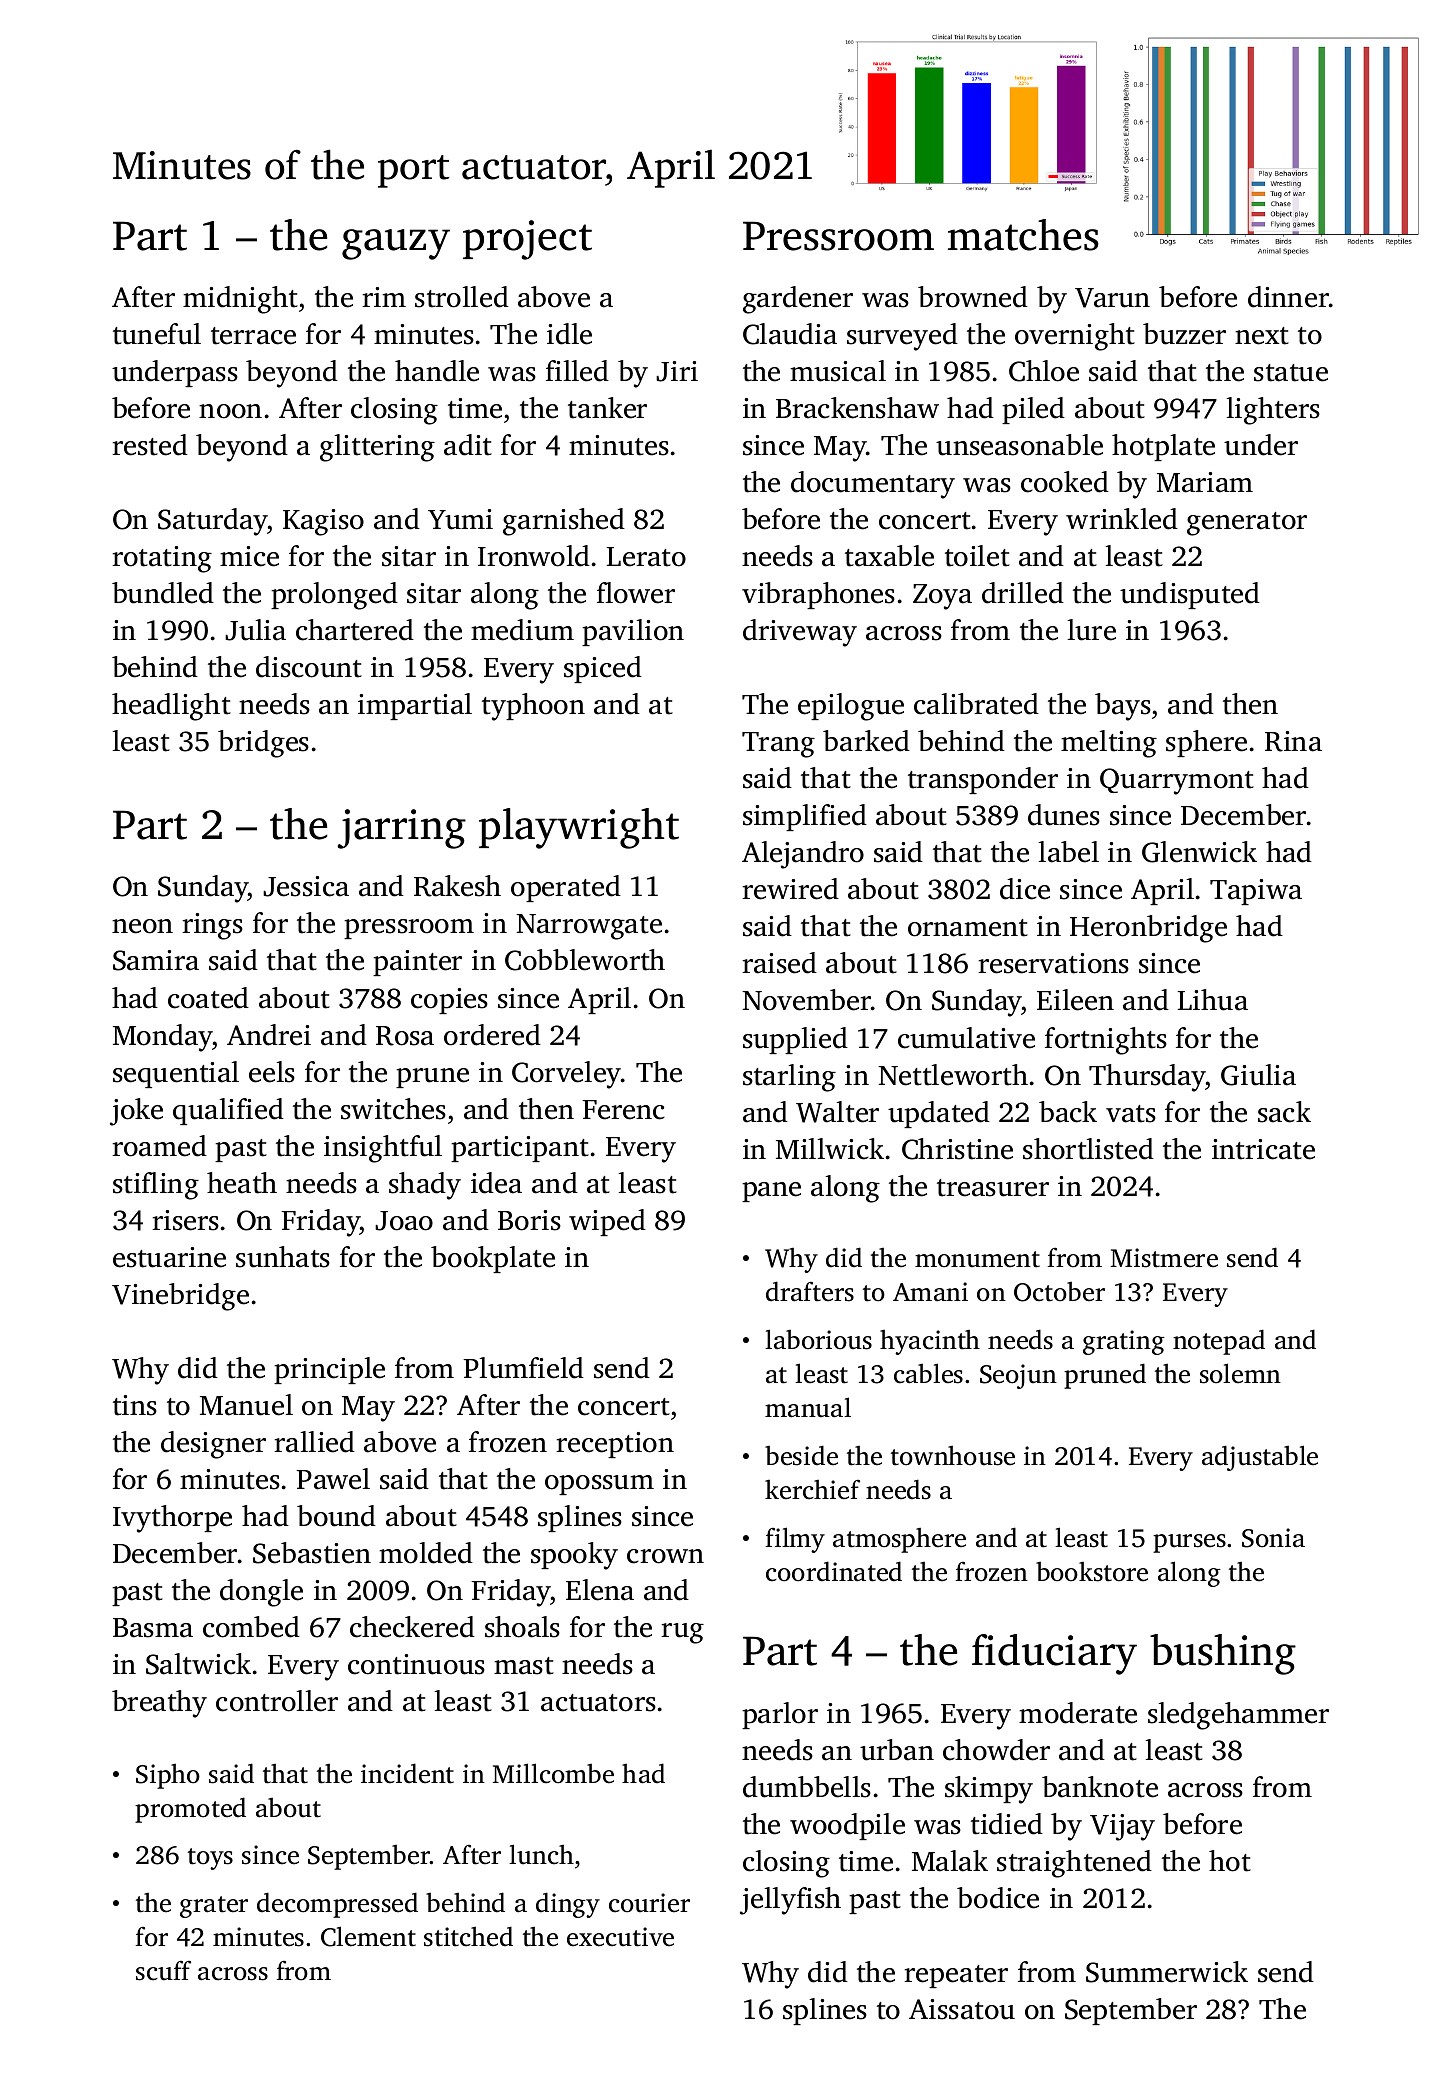 The height and width of the screenshot is (2100, 1450). I want to click on tins, so click(135, 1405).
